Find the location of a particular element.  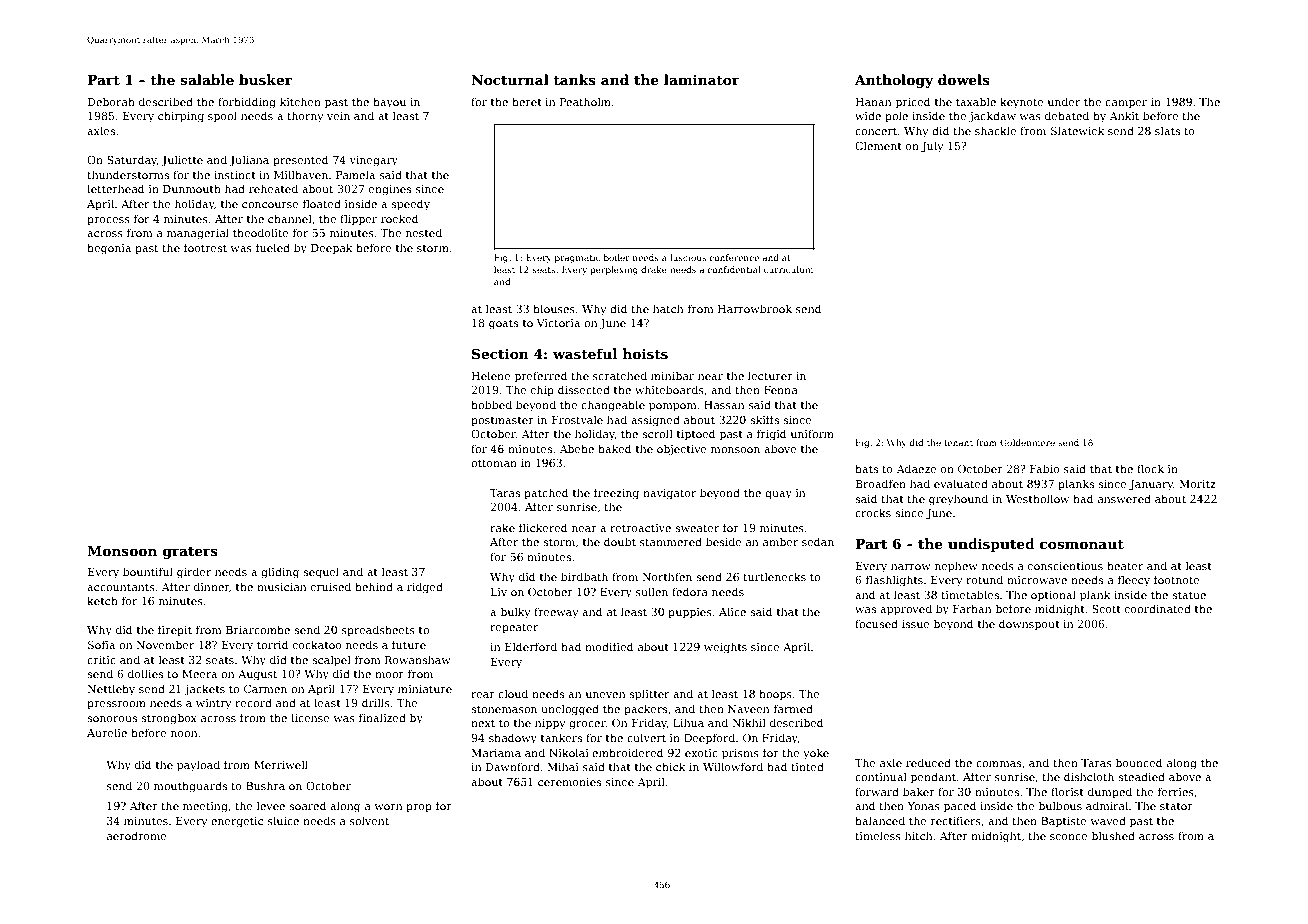

minibar is located at coordinates (672, 375).
